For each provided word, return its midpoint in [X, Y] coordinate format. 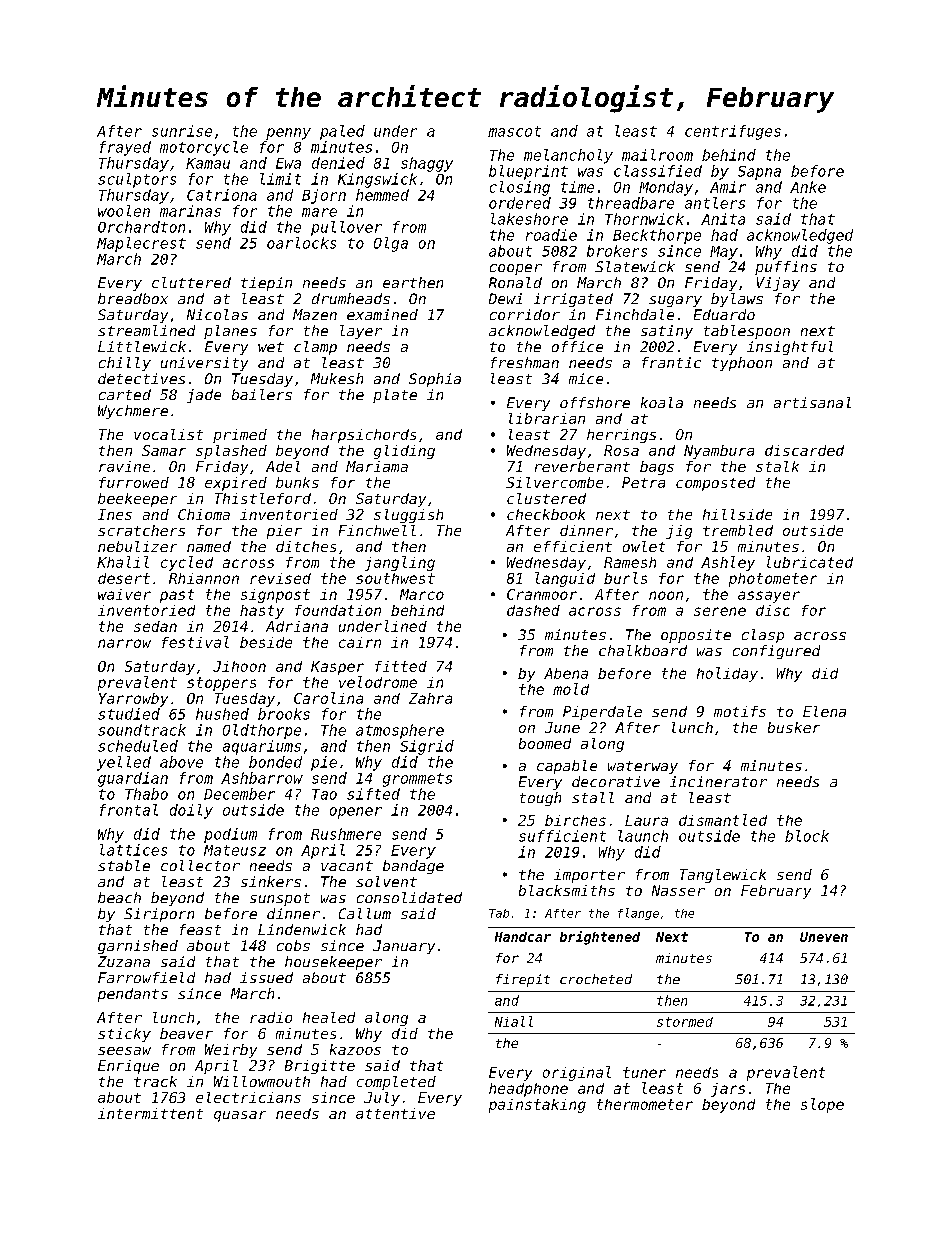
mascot [514, 131]
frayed [125, 148]
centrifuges [733, 132]
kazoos [355, 1049]
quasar [240, 1116]
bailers [262, 394]
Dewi [505, 298]
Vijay [778, 284]
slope [822, 1105]
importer [589, 876]
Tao [324, 794]
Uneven [824, 937]
